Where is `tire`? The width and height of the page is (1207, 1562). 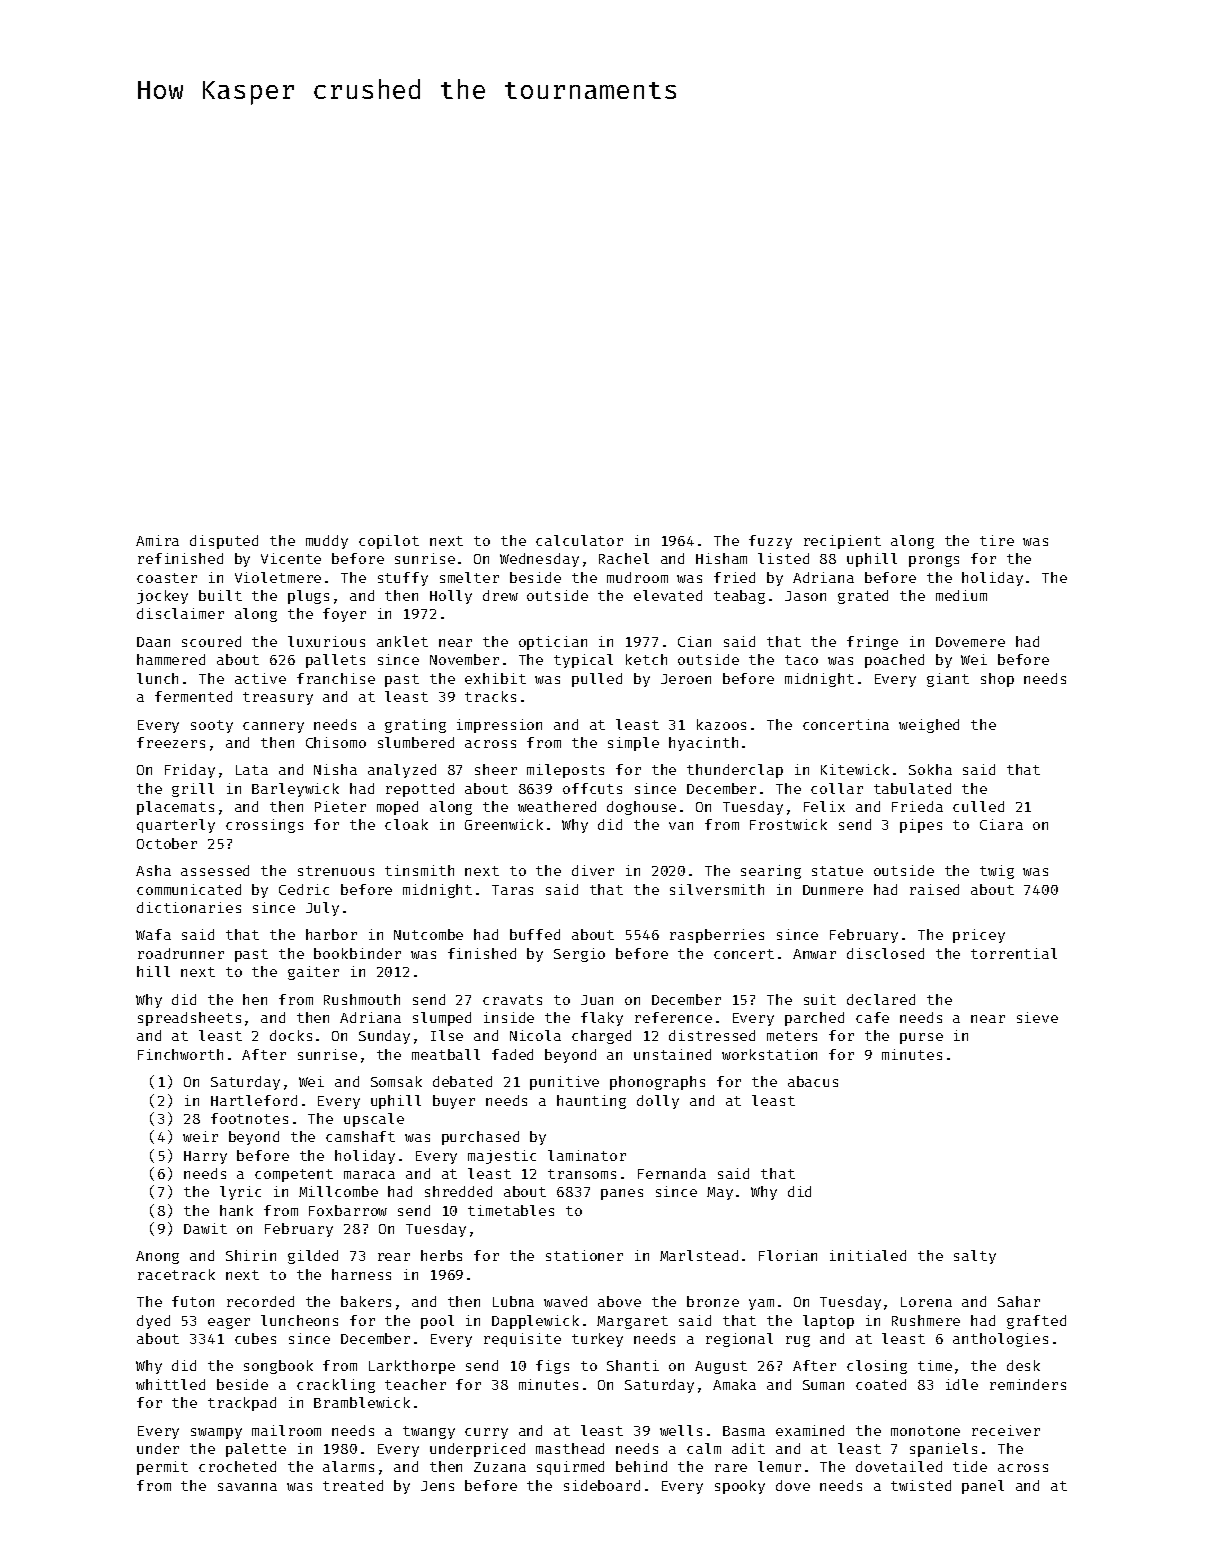
tire is located at coordinates (997, 540).
